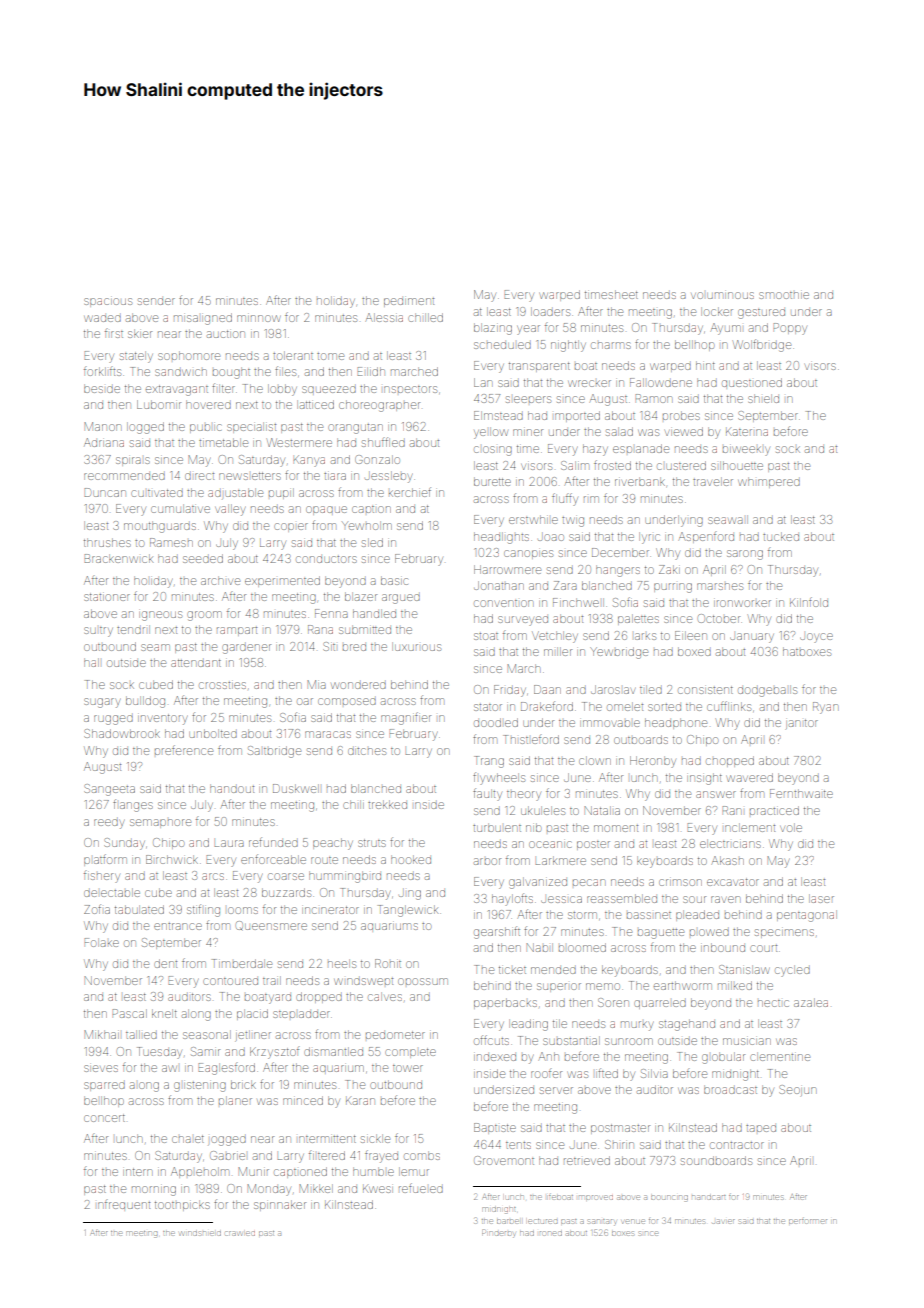 This screenshot has width=924, height=1308. I want to click on Pinderby, so click(498, 1234).
